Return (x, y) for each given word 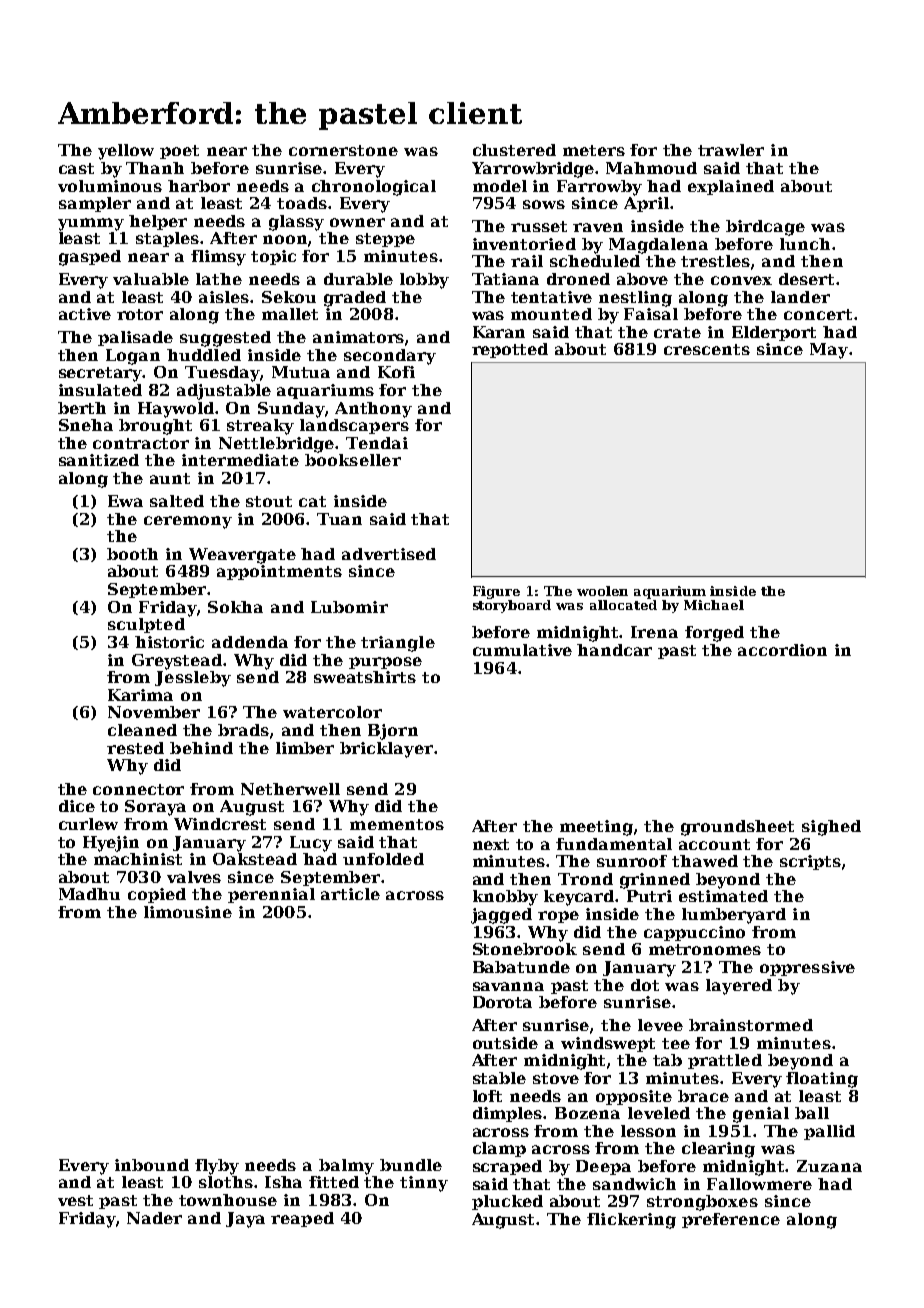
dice (77, 806)
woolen (602, 591)
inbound (152, 1165)
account (714, 844)
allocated (623, 605)
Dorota (502, 1002)
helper (158, 222)
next (491, 844)
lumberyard (734, 916)
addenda (250, 642)
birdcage (765, 228)
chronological (374, 188)
